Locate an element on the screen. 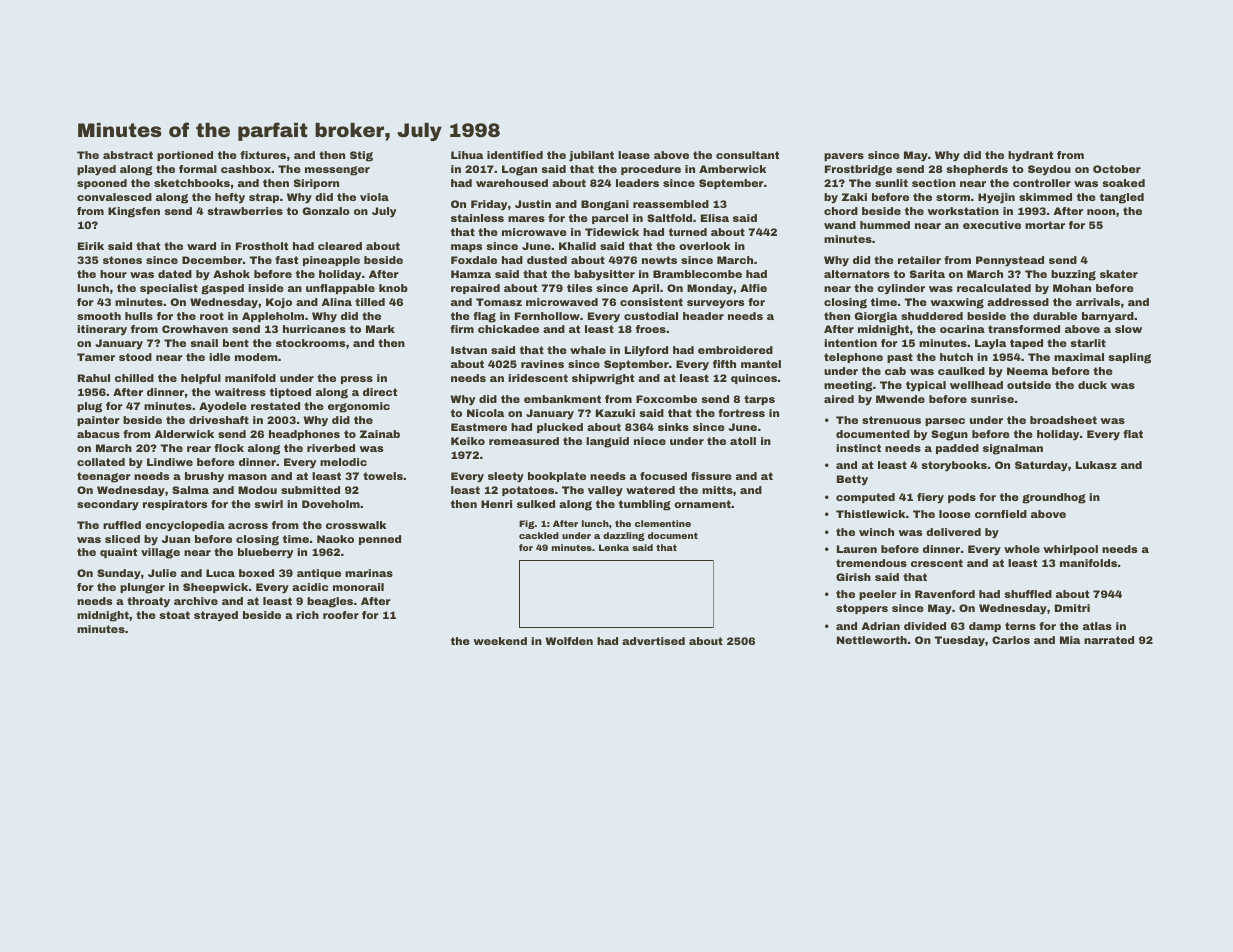  Mark is located at coordinates (380, 329).
